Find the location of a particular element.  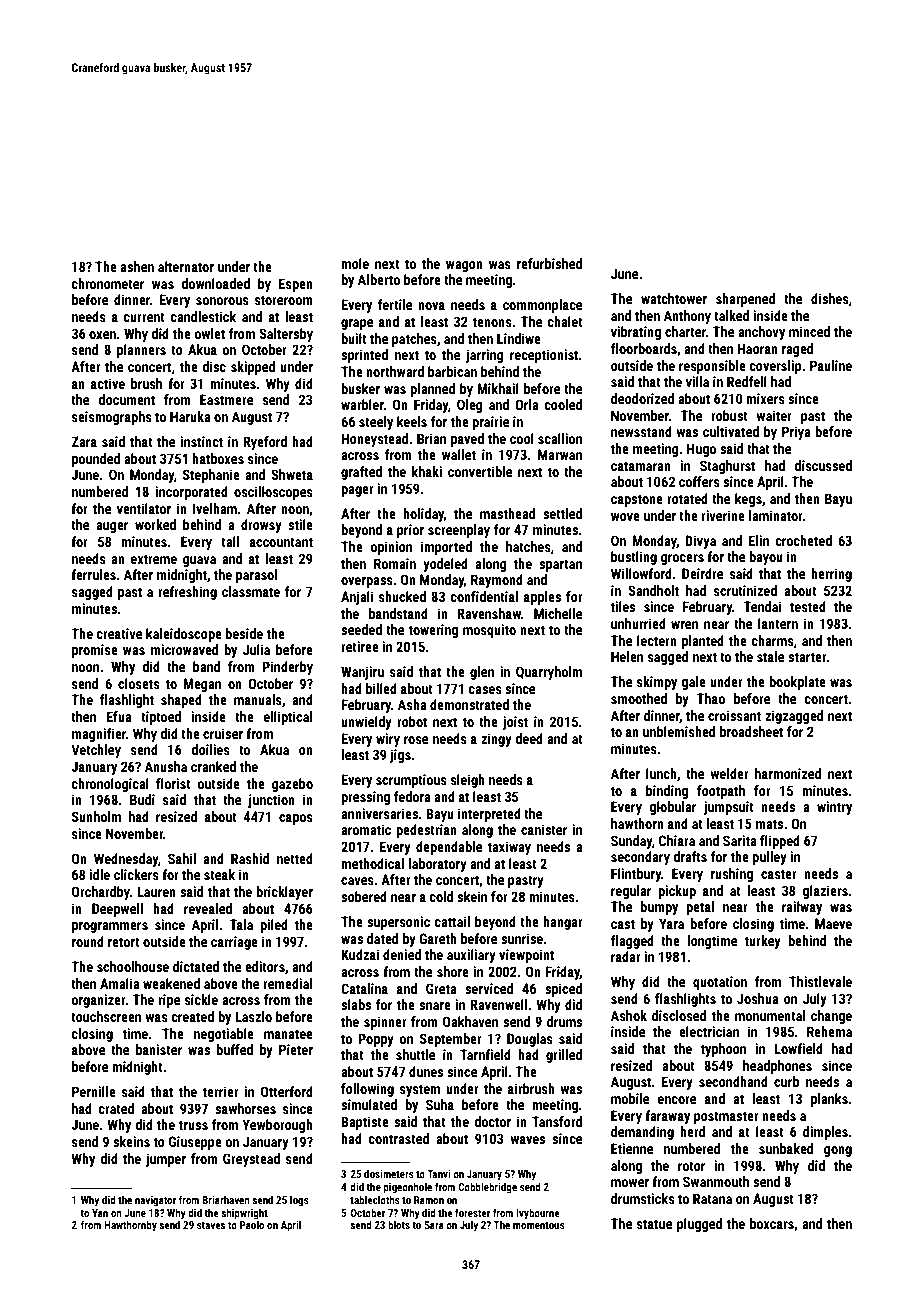

sickle is located at coordinates (201, 999).
